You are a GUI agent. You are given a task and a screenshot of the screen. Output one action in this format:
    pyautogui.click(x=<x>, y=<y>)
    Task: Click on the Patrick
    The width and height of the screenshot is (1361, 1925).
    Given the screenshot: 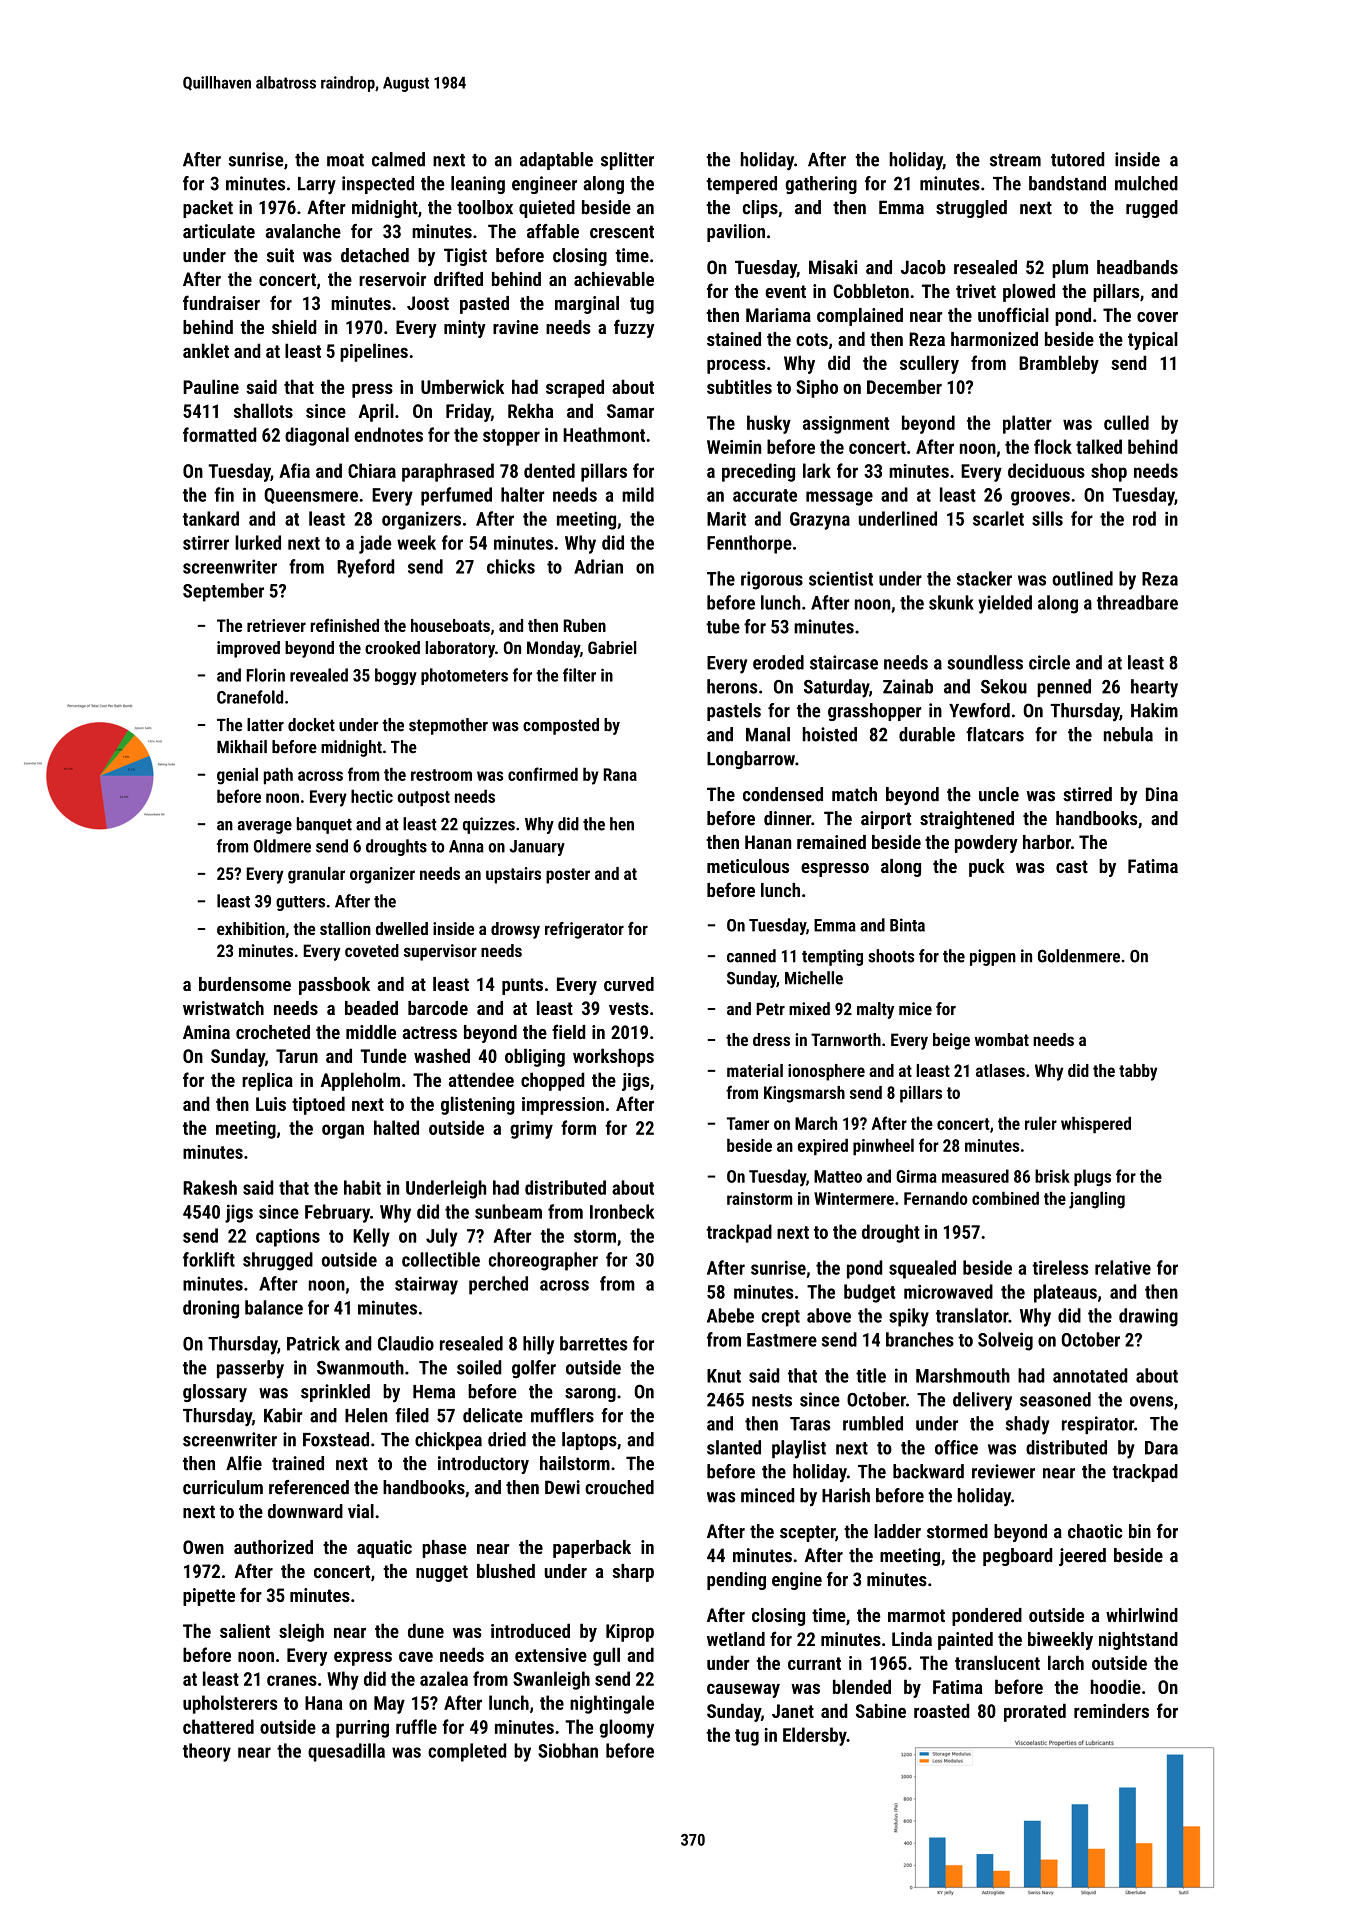 What is the action you would take?
    pyautogui.click(x=313, y=1343)
